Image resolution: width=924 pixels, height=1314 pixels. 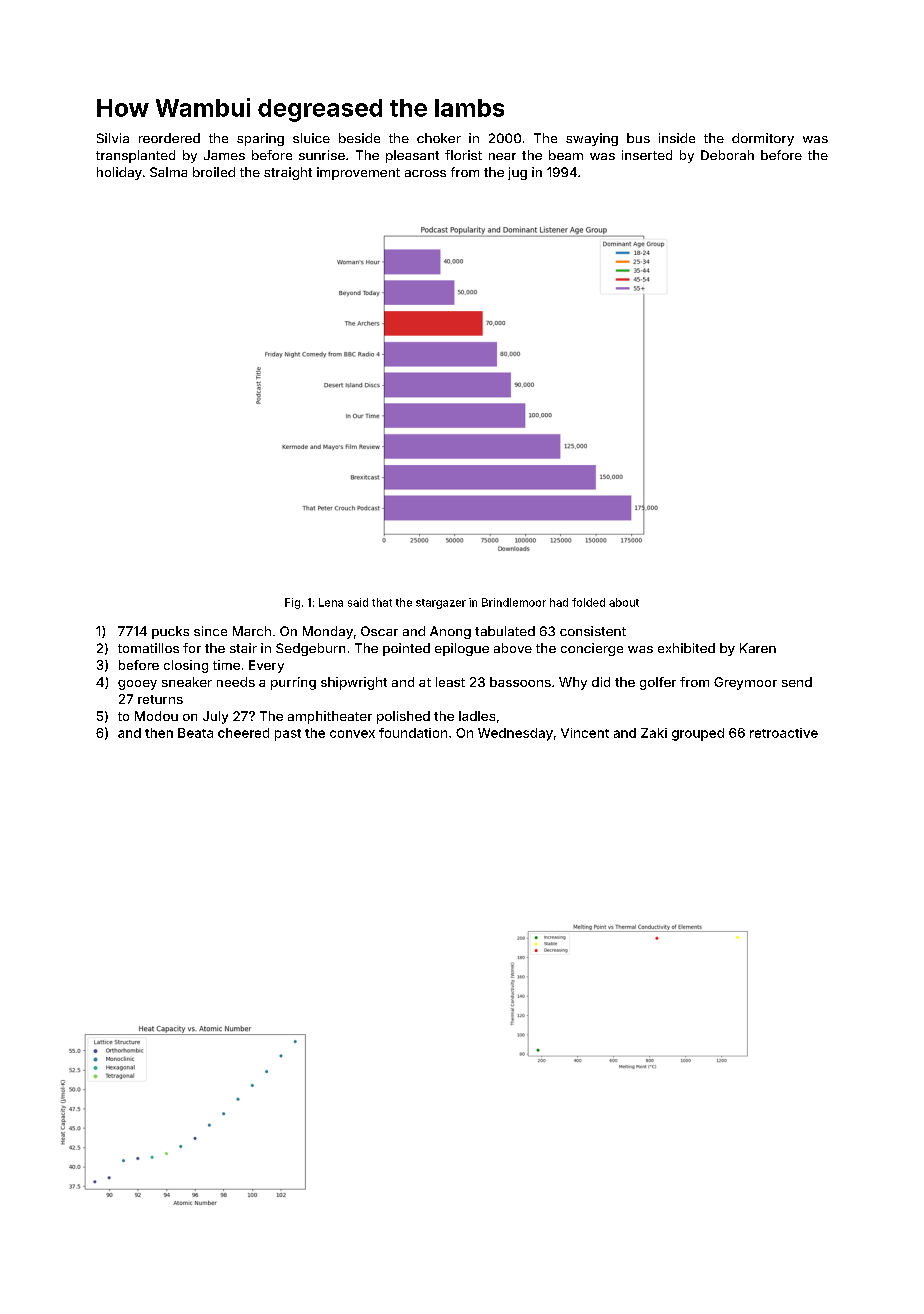 What do you see at coordinates (588, 602) in the screenshot?
I see `folded` at bounding box center [588, 602].
